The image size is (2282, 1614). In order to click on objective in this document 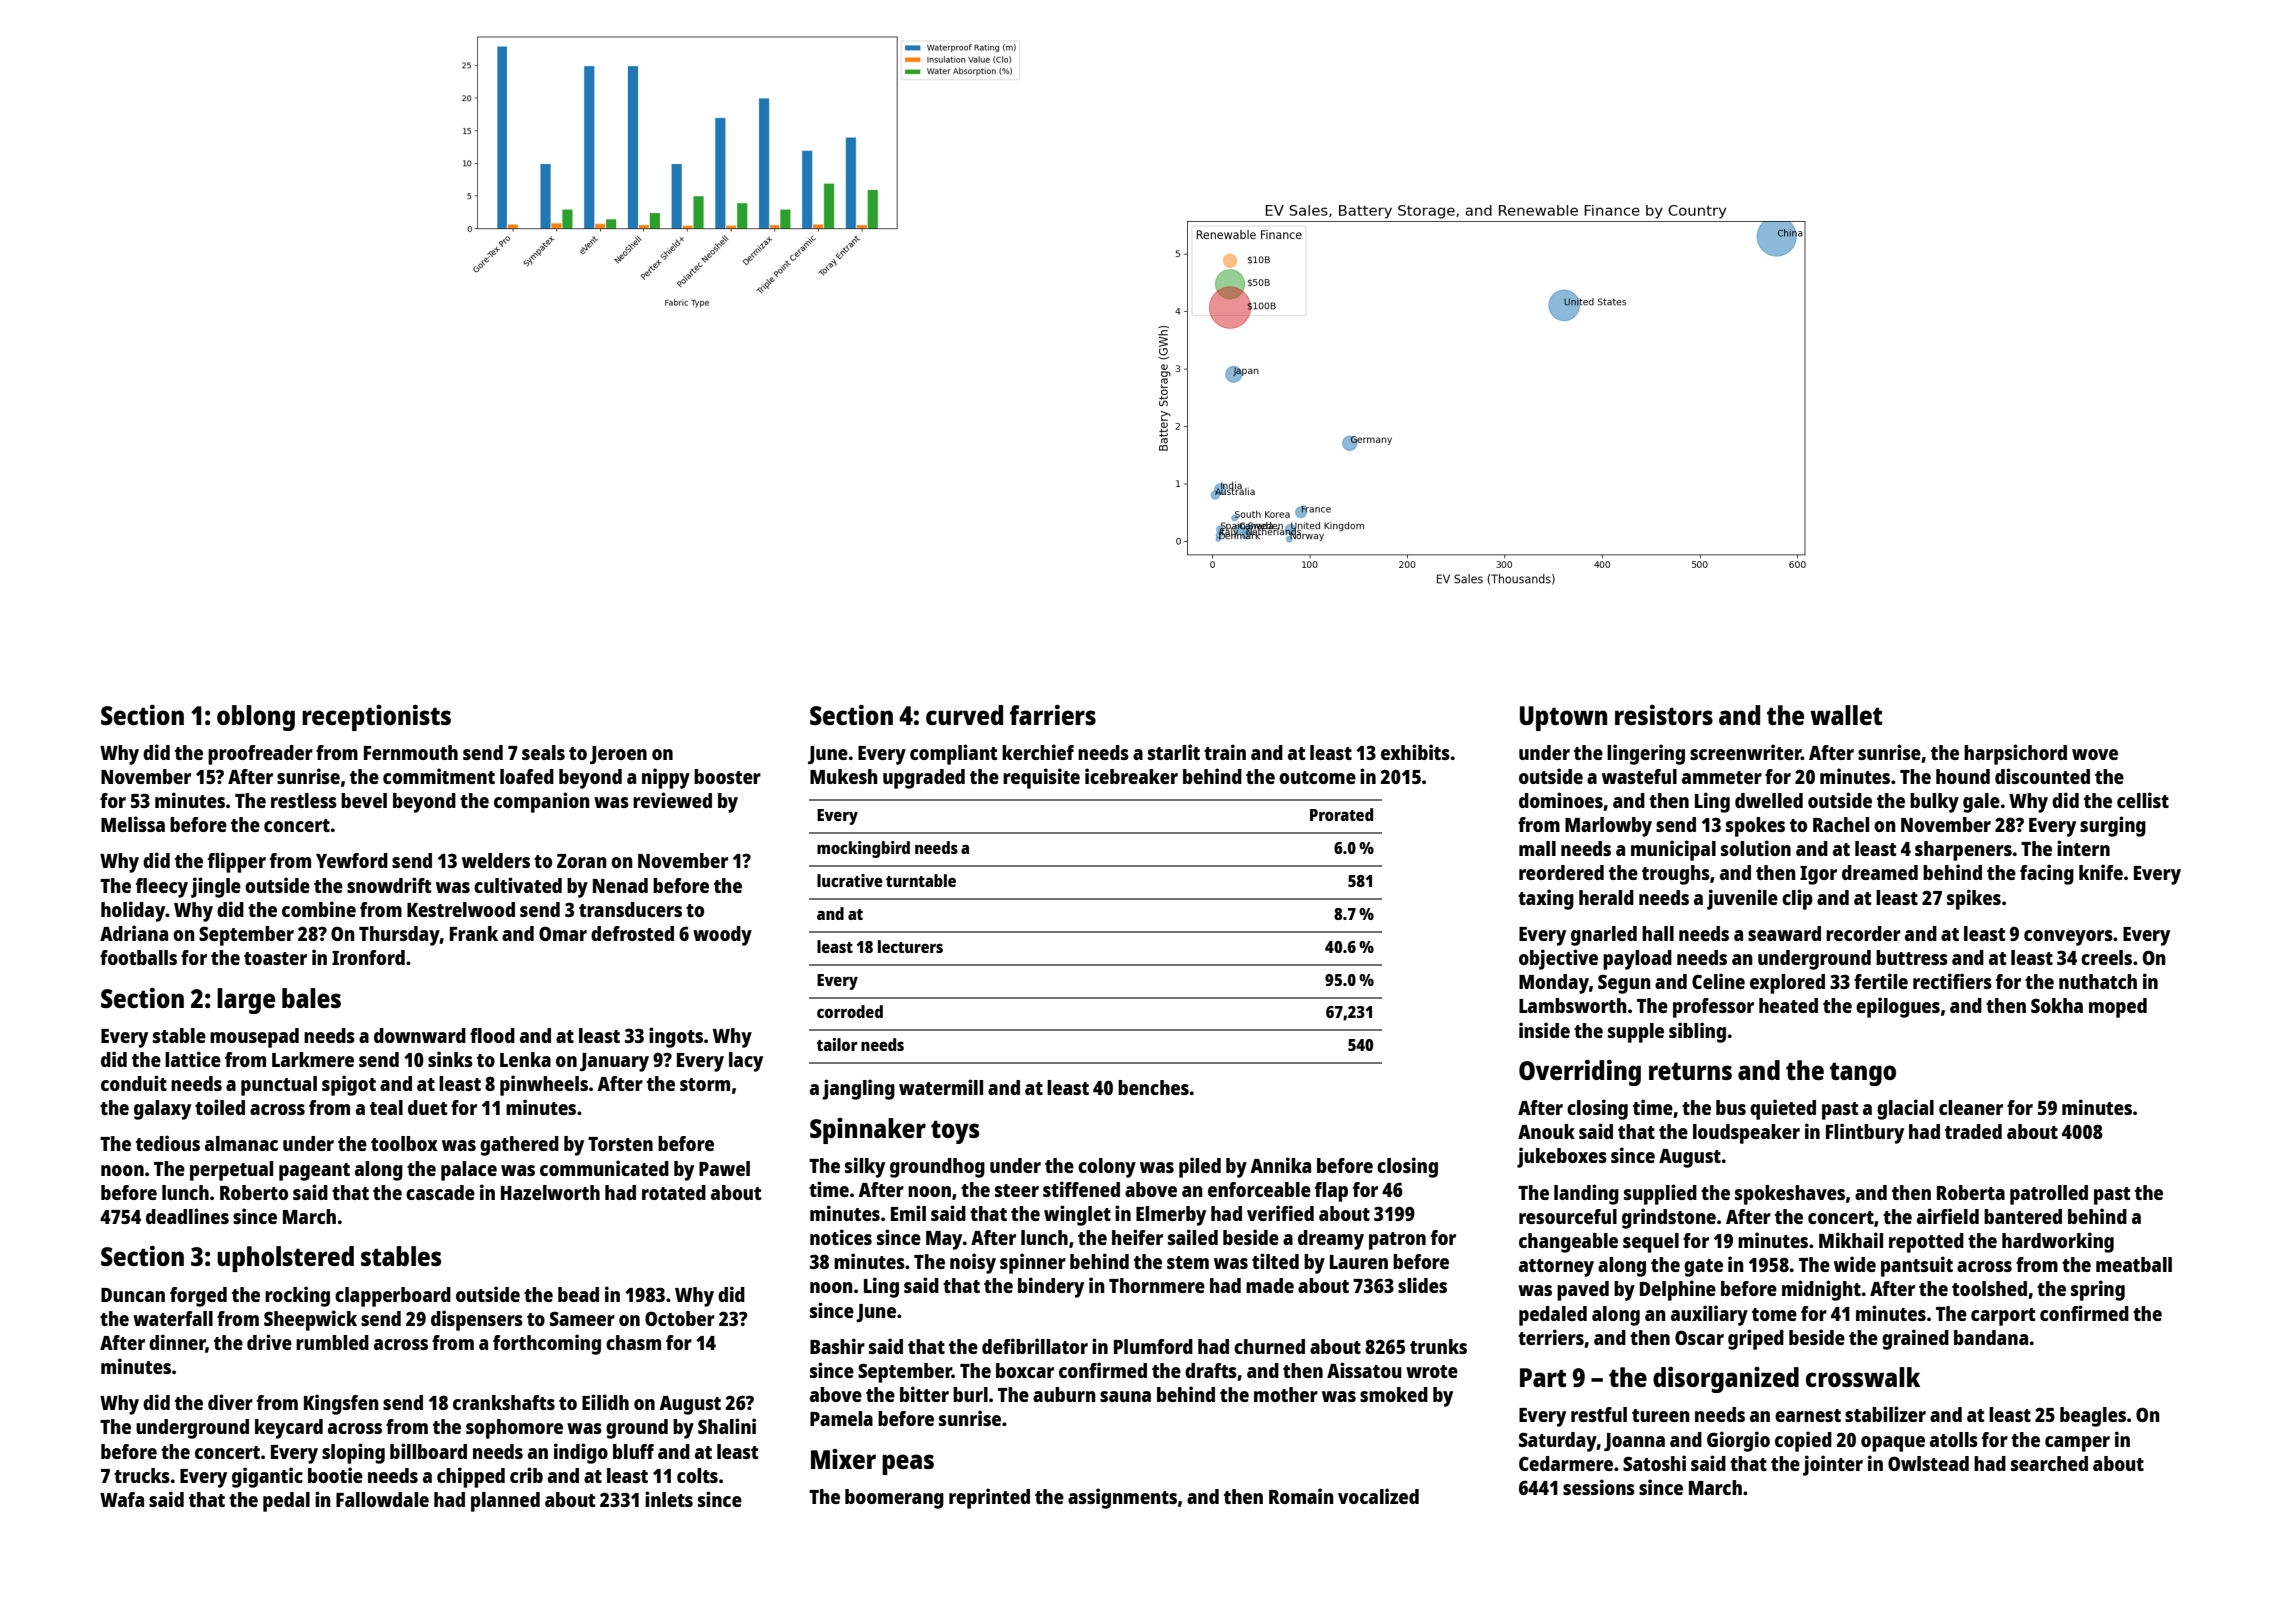, I will do `click(1558, 959)`.
